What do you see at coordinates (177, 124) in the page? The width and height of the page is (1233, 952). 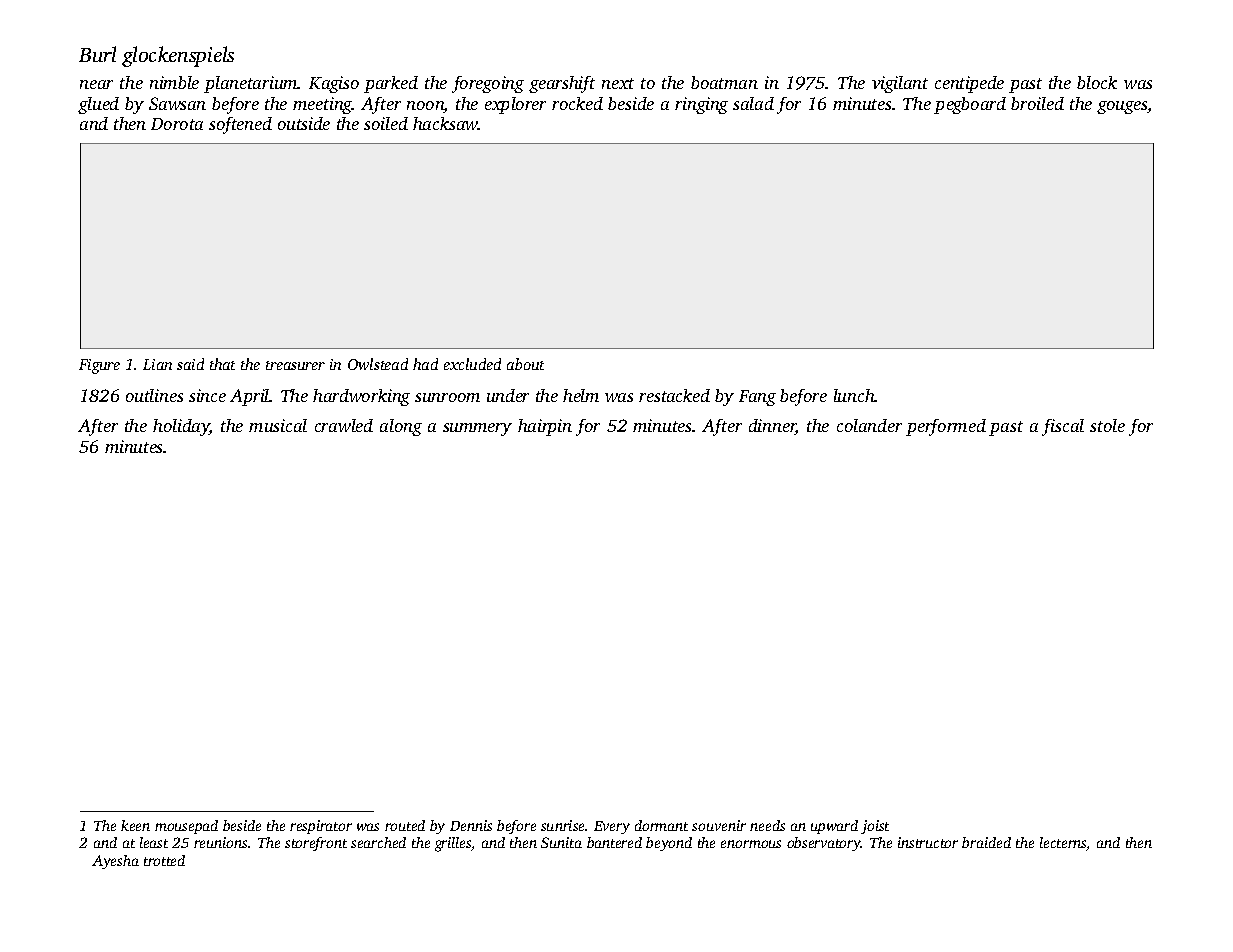 I see `Dorota` at bounding box center [177, 124].
